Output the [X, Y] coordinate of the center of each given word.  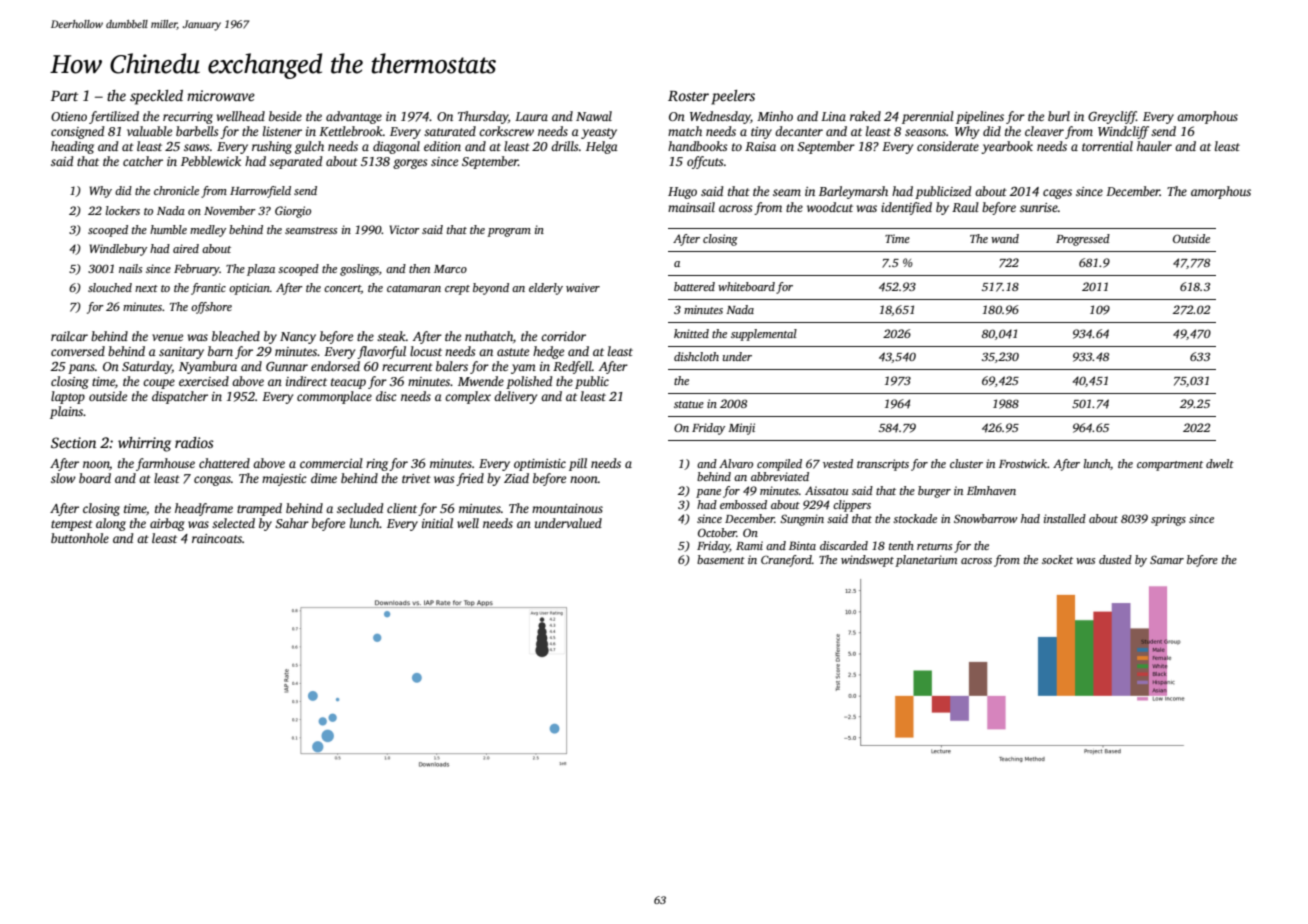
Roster [688, 96]
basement [721, 559]
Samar [1167, 559]
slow [63, 478]
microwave [221, 95]
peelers [733, 97]
